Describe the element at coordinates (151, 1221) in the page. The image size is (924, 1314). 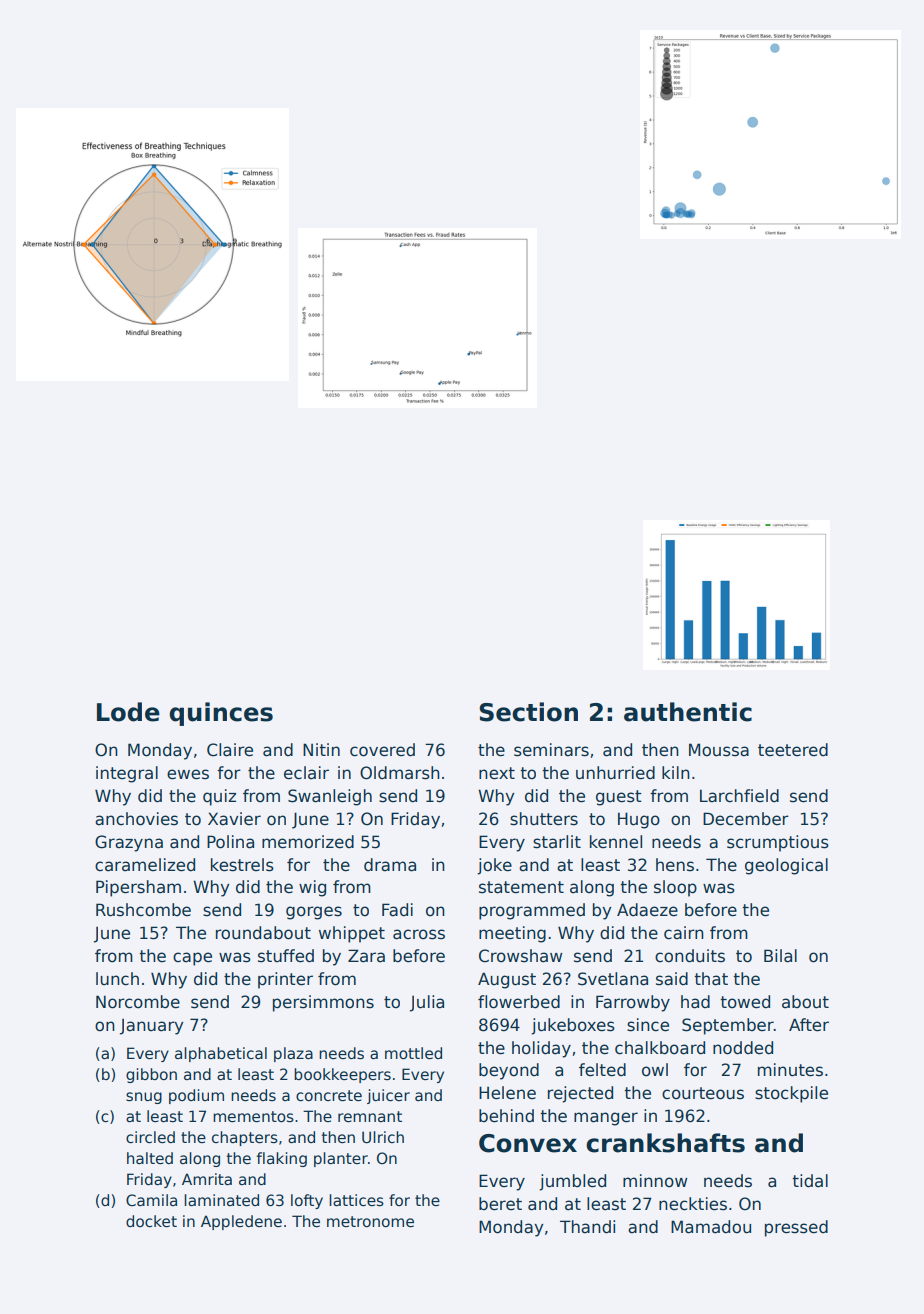
I see `docket` at that location.
